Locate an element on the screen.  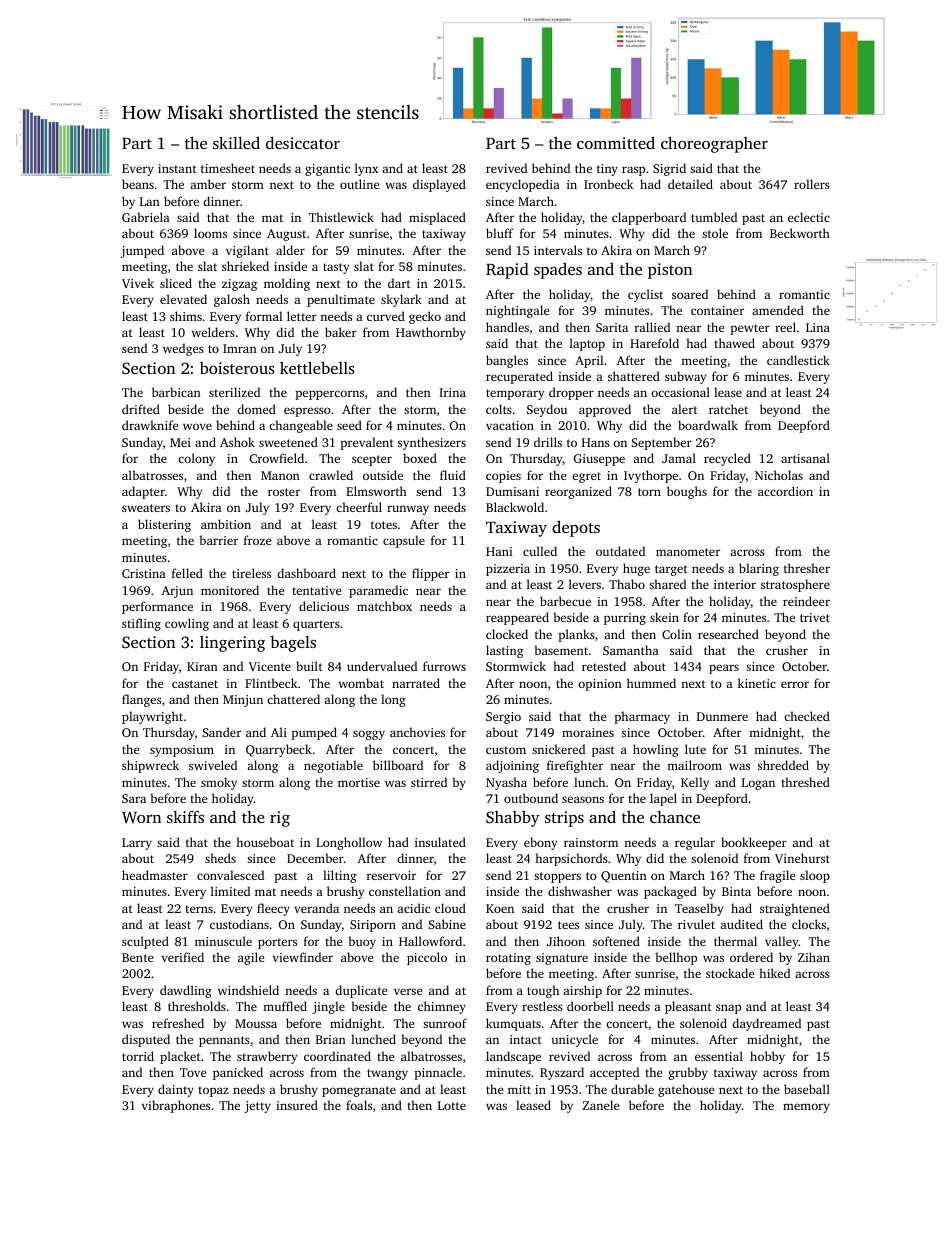
Logan is located at coordinates (758, 784).
